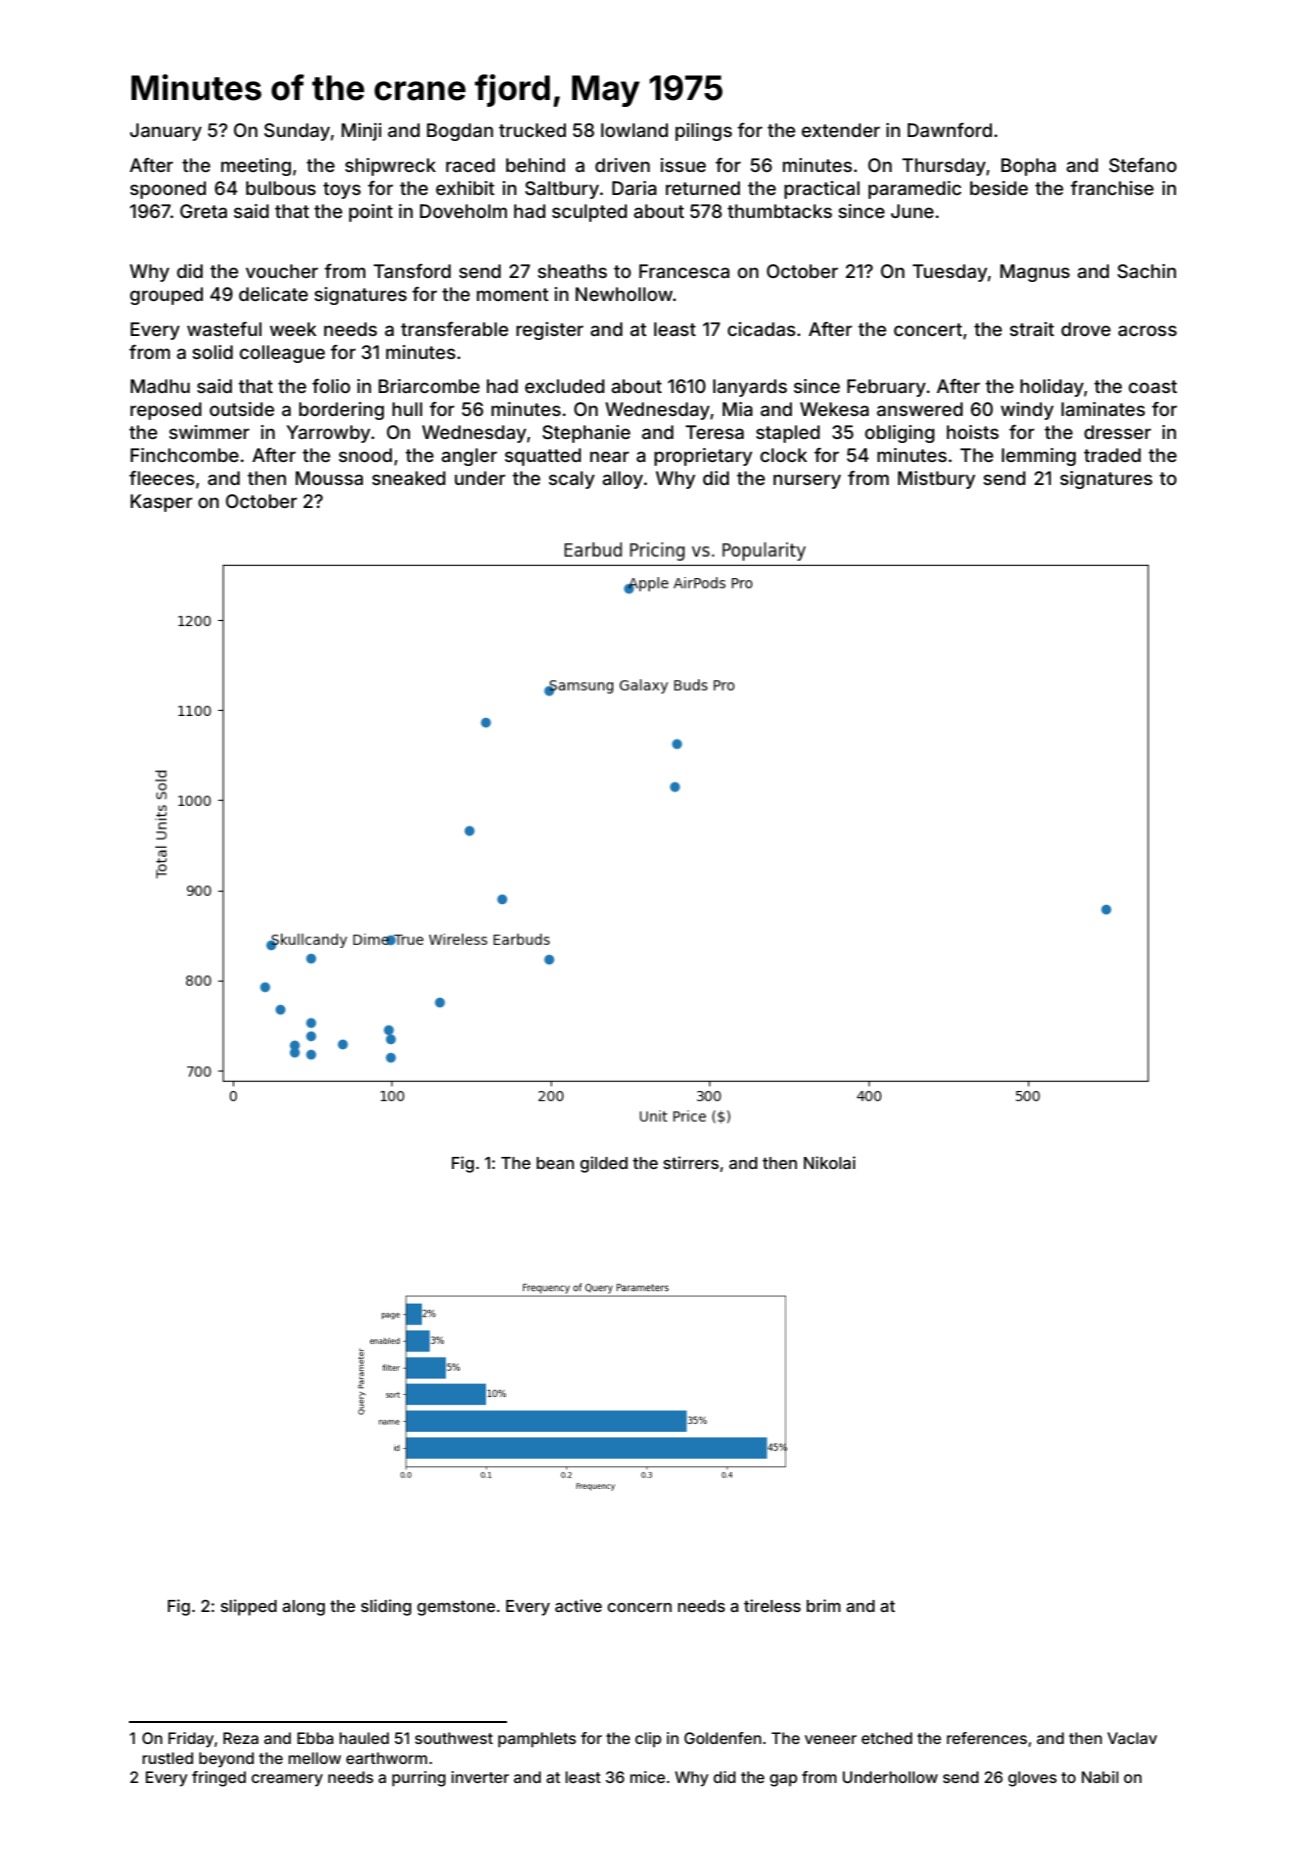  Describe the element at coordinates (1032, 1779) in the screenshot. I see `gloves` at that location.
